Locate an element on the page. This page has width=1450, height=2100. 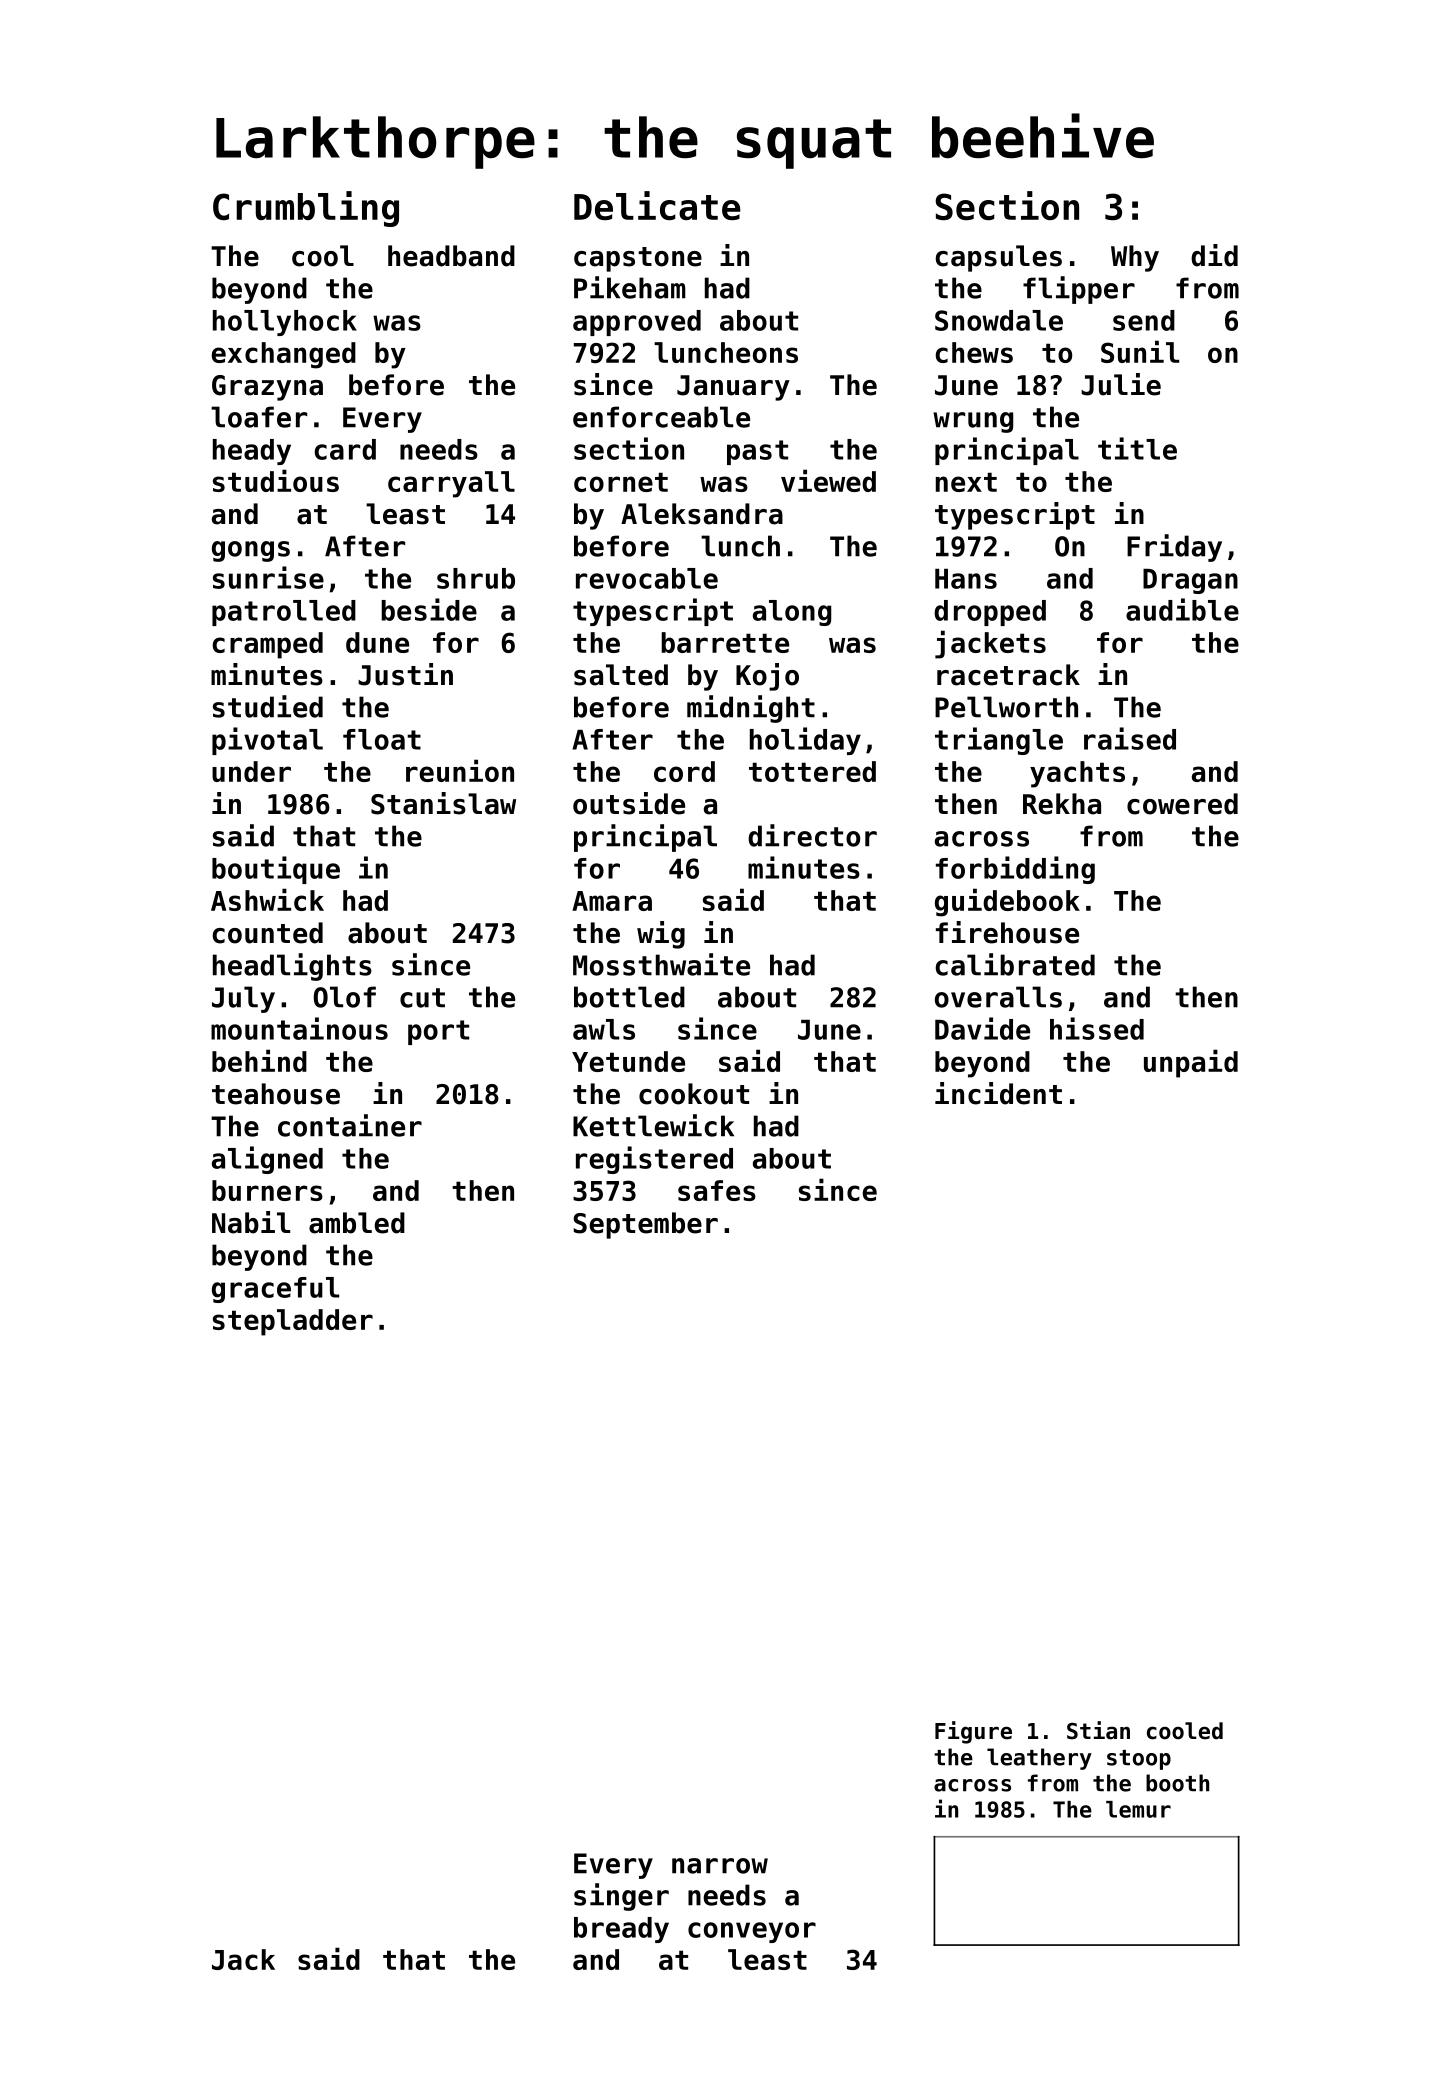
wig is located at coordinates (661, 935).
